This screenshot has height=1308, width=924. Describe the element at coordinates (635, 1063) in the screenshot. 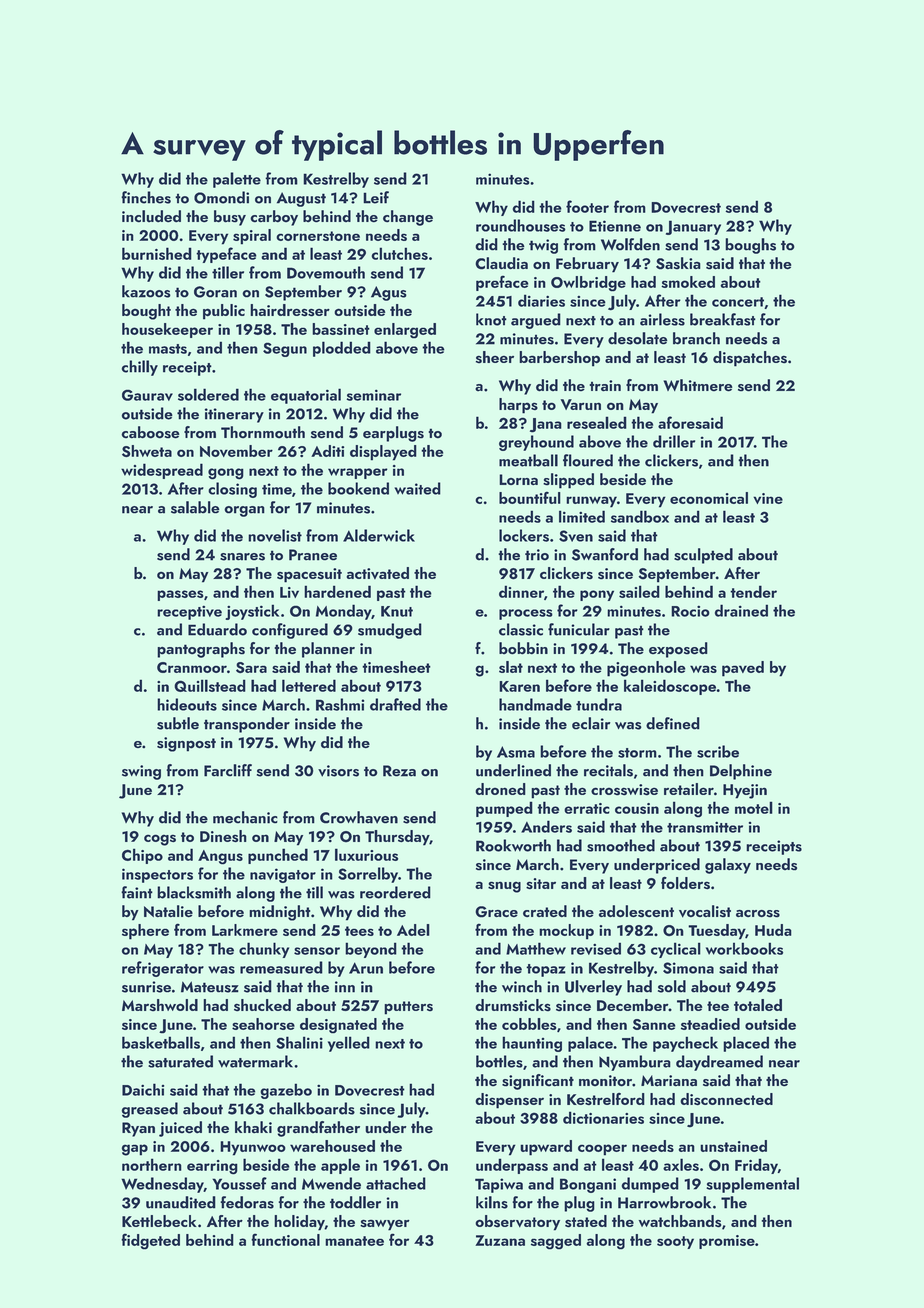

I see `Nyambura` at that location.
